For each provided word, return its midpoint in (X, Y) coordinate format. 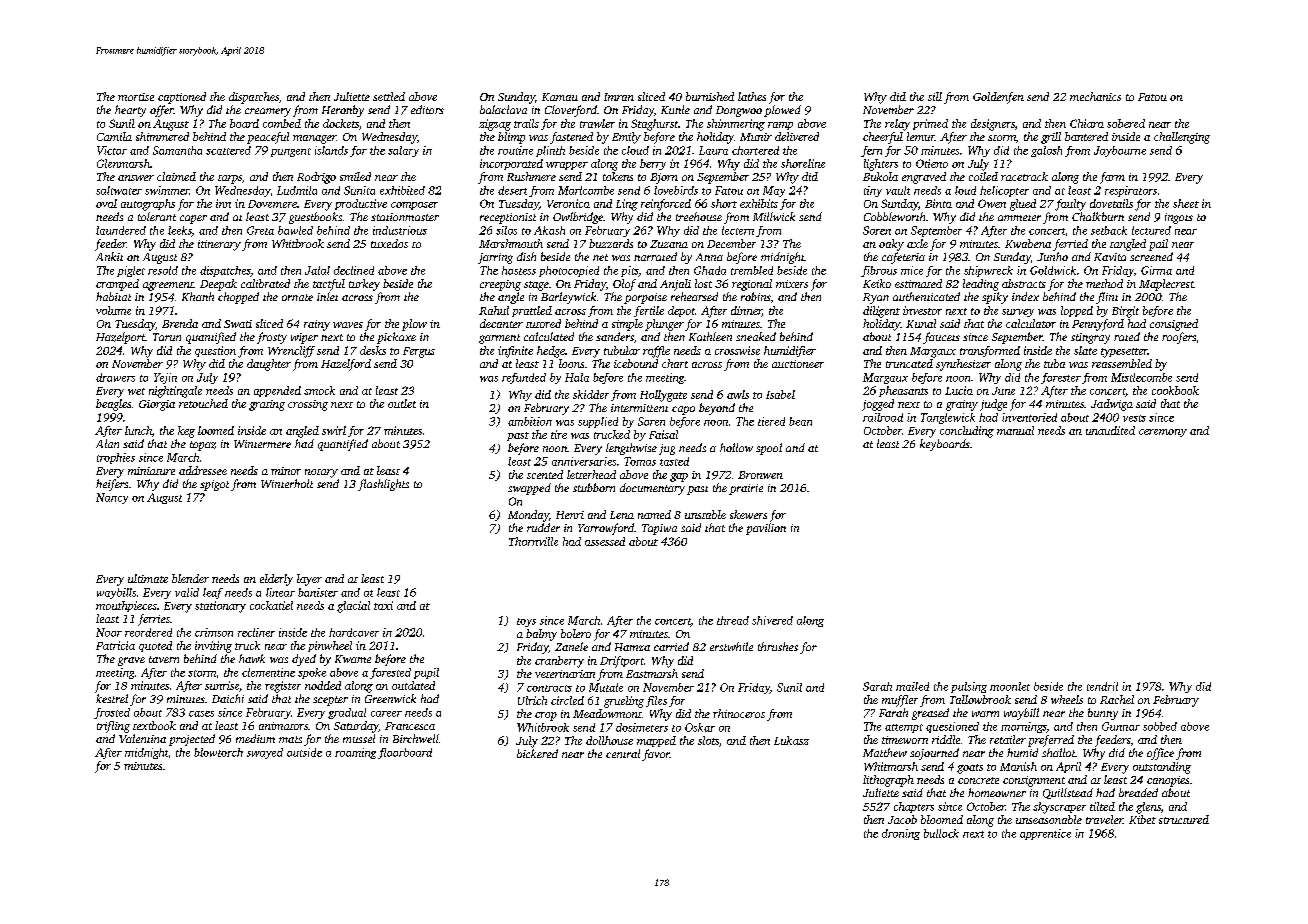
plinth (550, 151)
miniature (151, 471)
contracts (549, 688)
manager (314, 139)
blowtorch (218, 752)
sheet (1186, 203)
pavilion (766, 529)
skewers (748, 514)
